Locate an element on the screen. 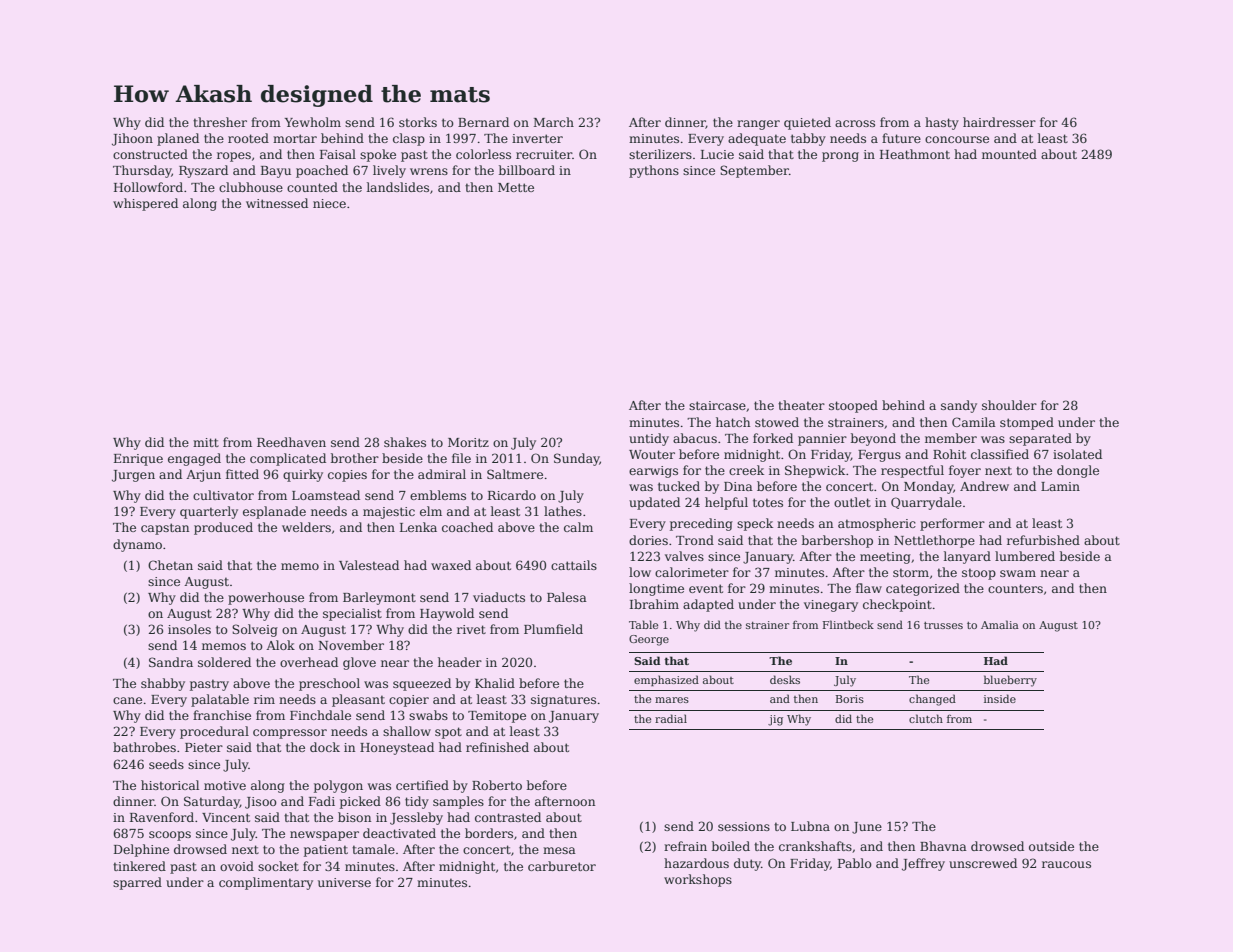 The width and height of the screenshot is (1233, 952). sandy is located at coordinates (959, 406).
